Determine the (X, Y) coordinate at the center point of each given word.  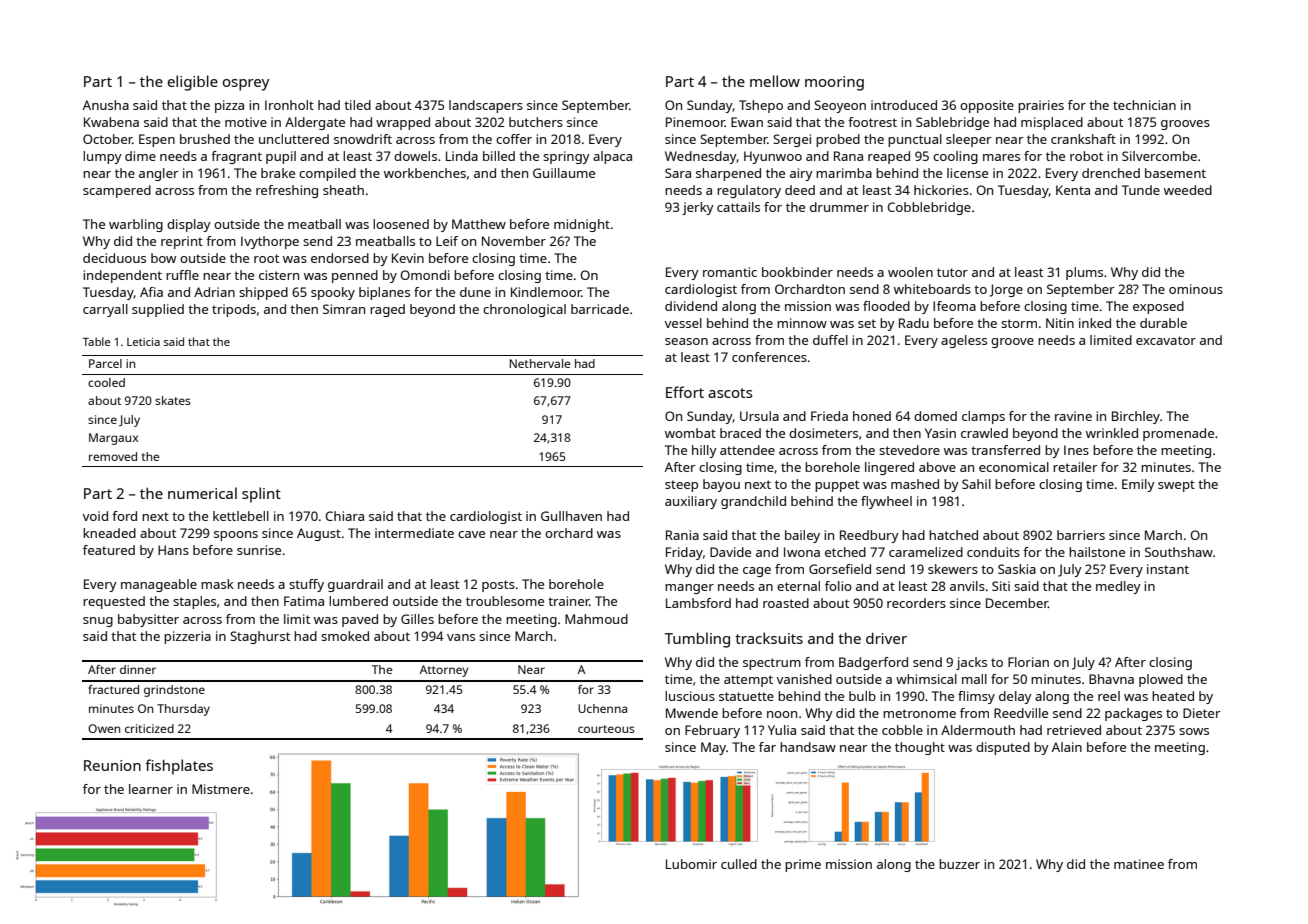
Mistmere (221, 789)
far (767, 747)
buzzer (959, 864)
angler (159, 174)
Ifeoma (954, 306)
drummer (839, 207)
